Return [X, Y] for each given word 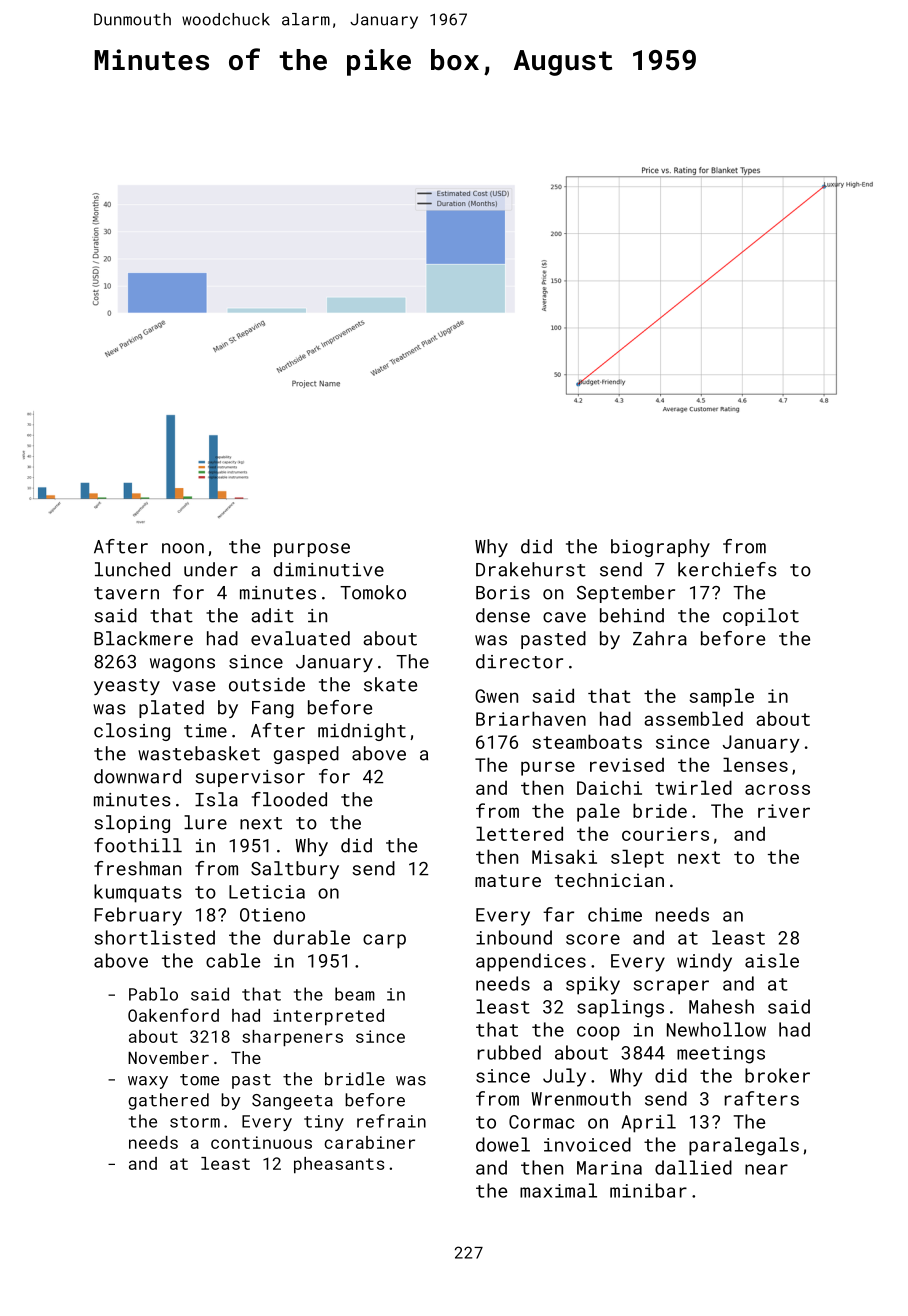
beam [355, 994]
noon [183, 548]
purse [548, 768]
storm [195, 1122]
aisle [772, 960]
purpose [312, 550]
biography [660, 548]
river [784, 811]
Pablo [153, 994]
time [205, 731]
